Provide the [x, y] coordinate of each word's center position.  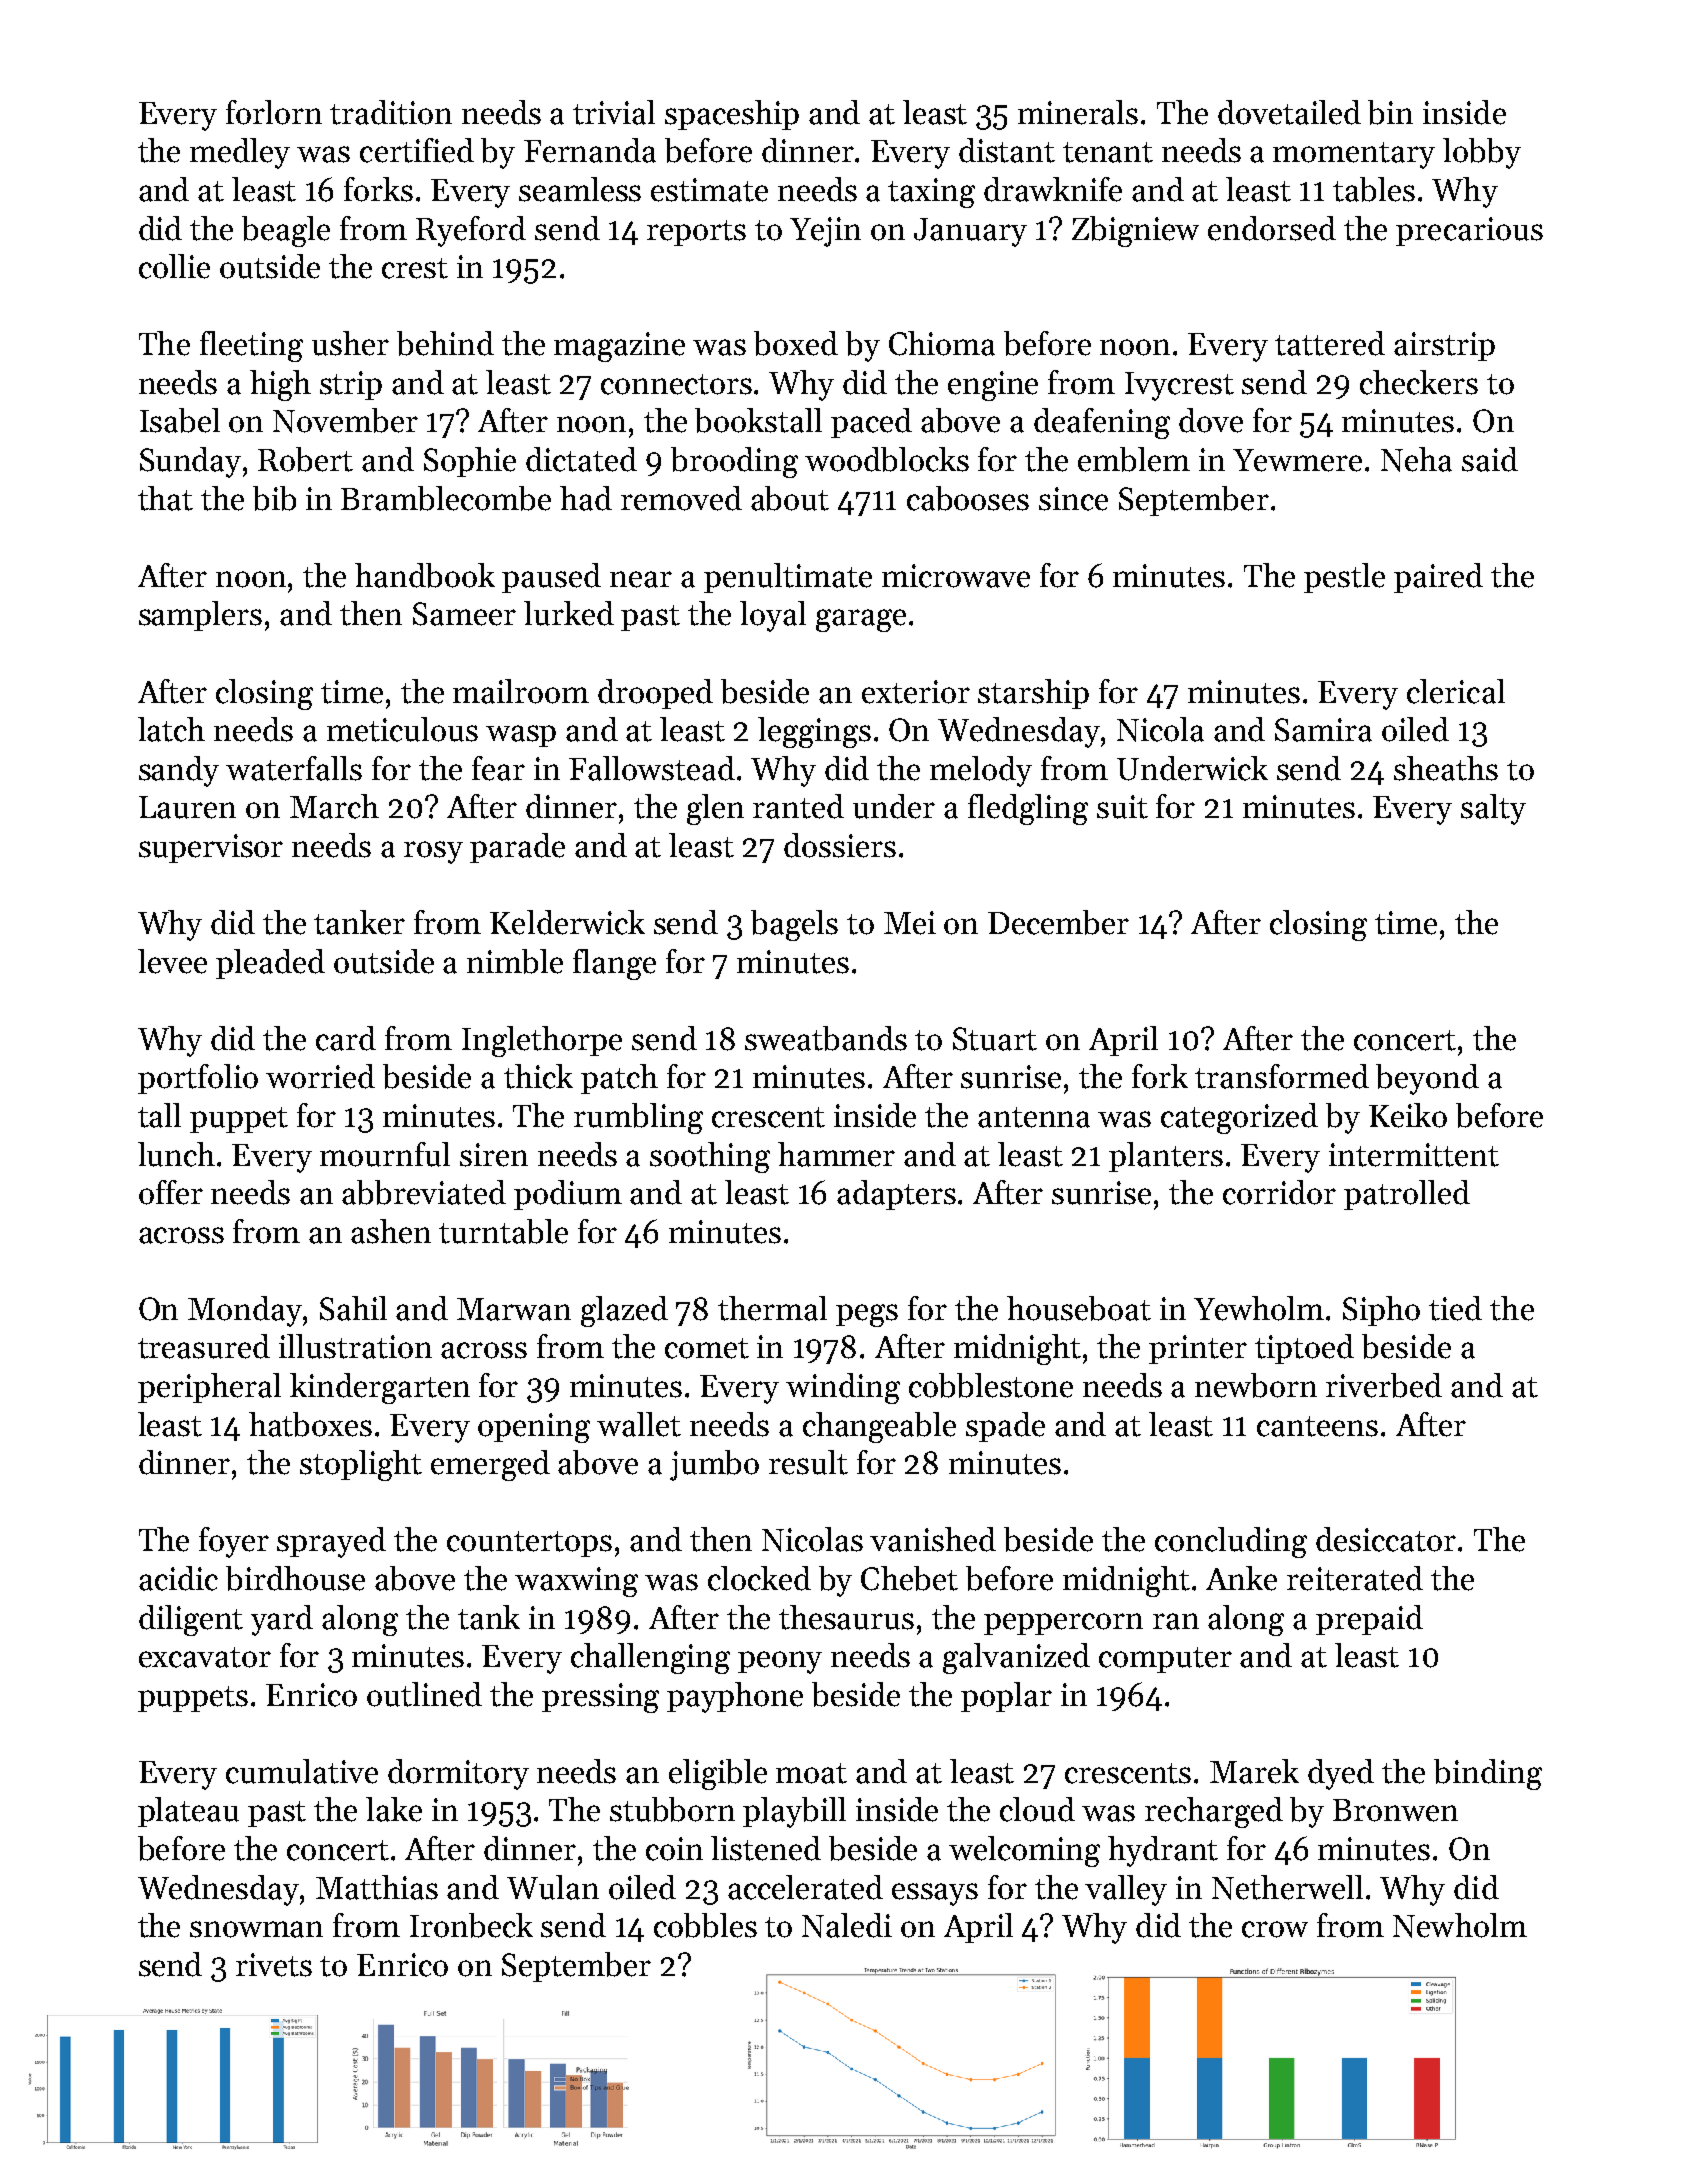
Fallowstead [652, 768]
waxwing [576, 1582]
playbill [794, 1812]
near [641, 579]
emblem [1134, 459]
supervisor [211, 848]
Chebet [909, 1578]
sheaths [1446, 768]
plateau [188, 1812]
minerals [1078, 112]
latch [171, 729]
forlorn [274, 112]
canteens [1317, 1426]
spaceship [732, 115]
